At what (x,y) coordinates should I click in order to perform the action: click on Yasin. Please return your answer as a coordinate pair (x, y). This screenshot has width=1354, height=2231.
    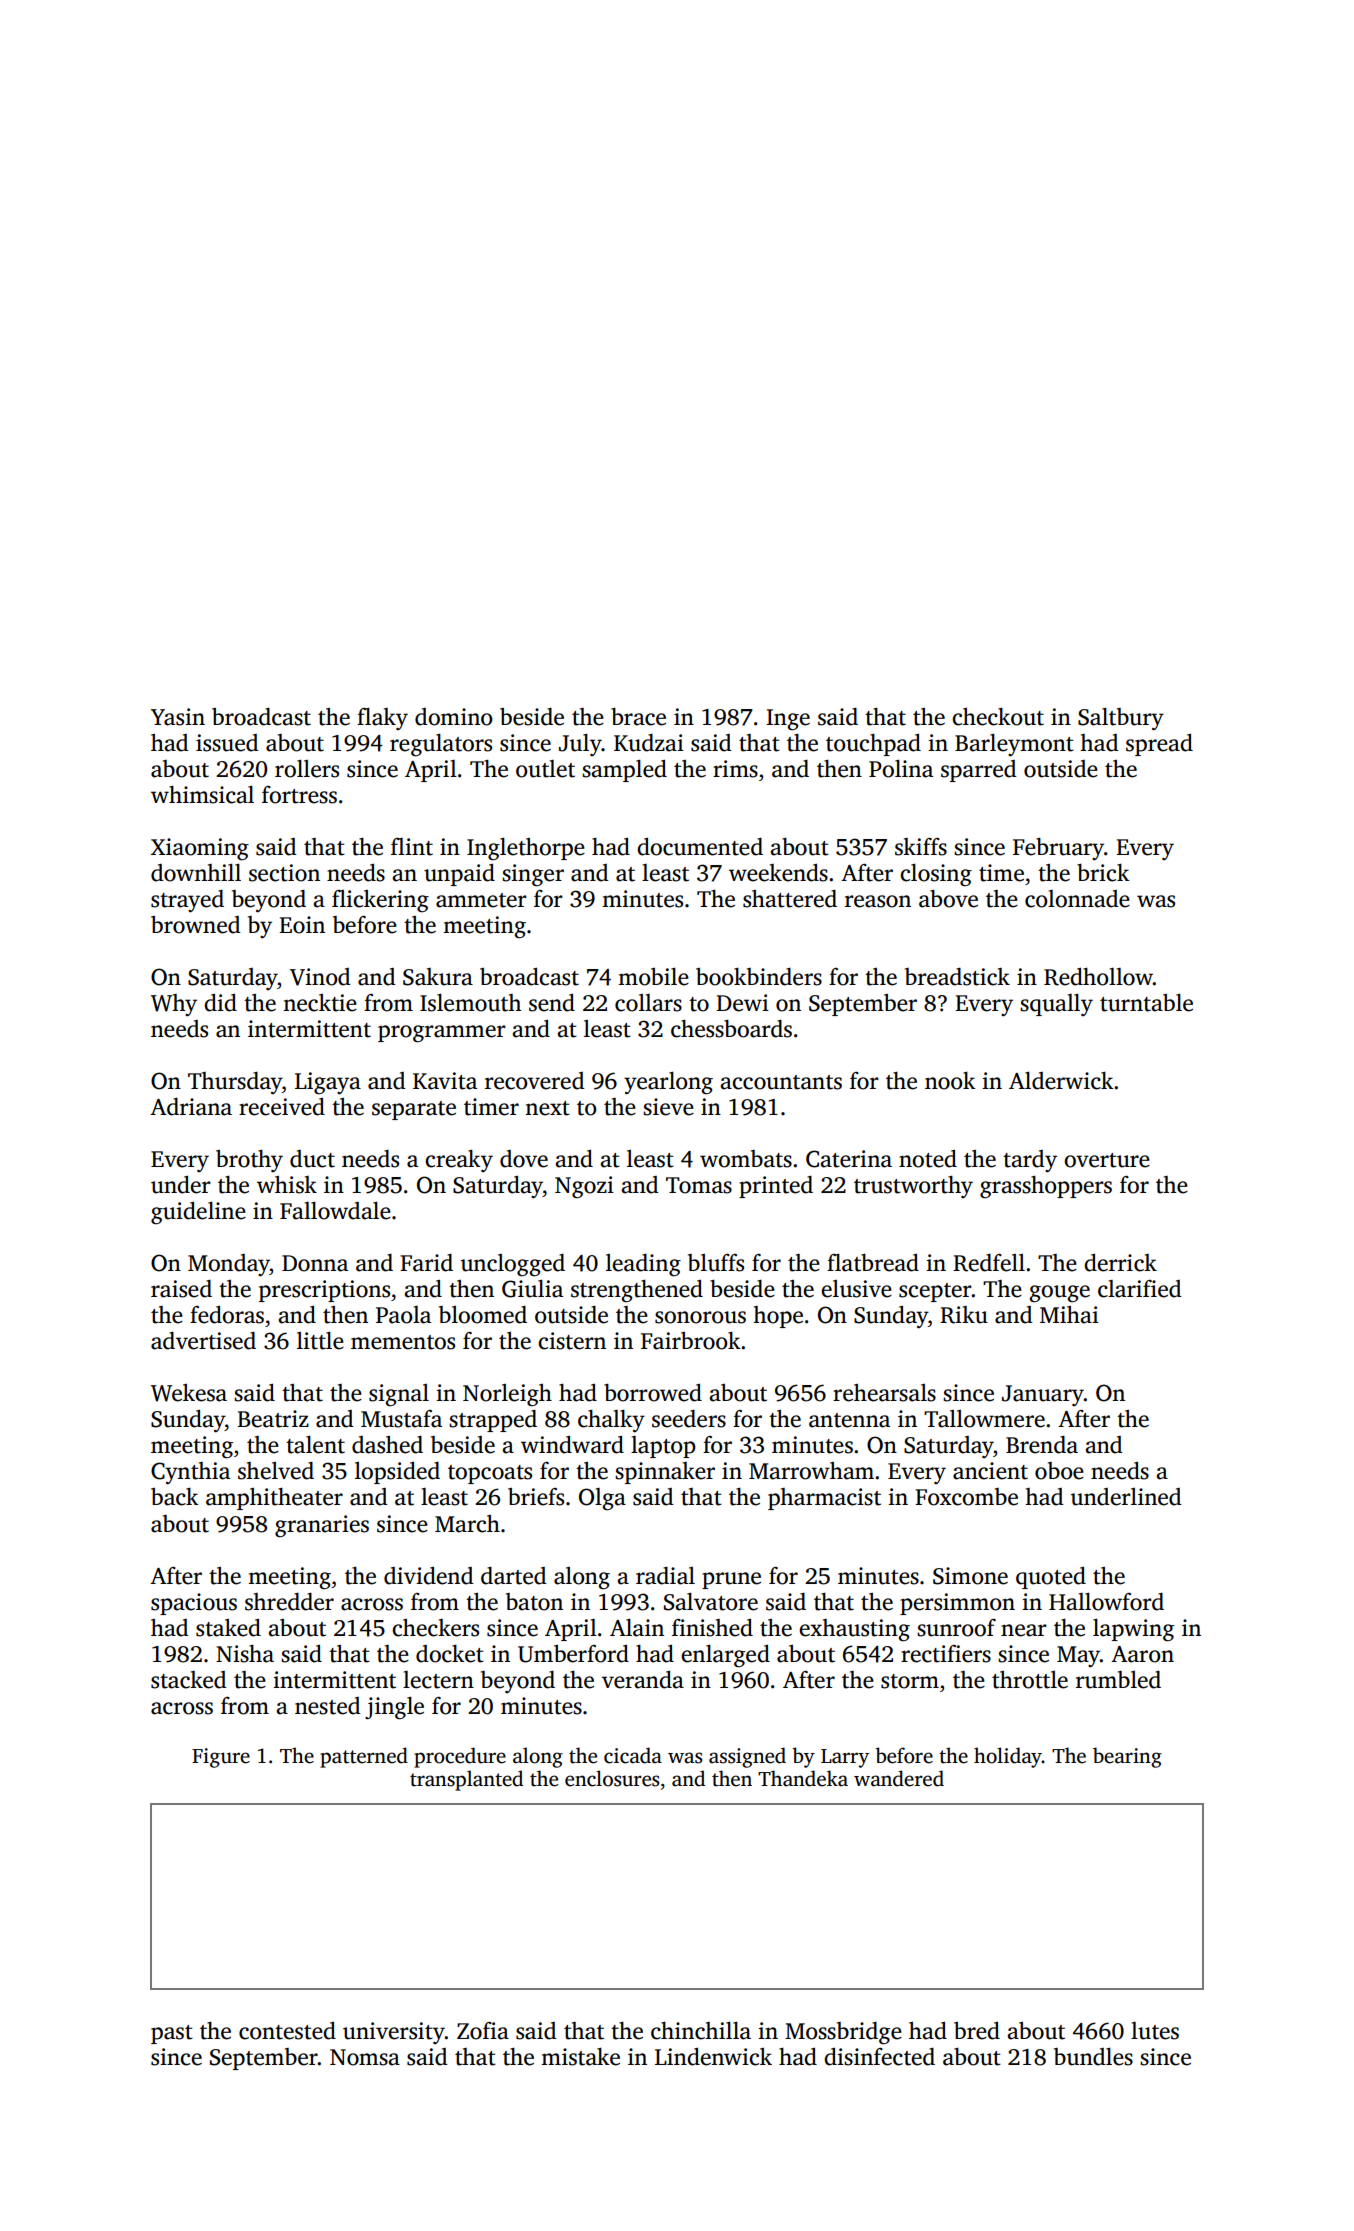
    Looking at the image, I should click on (178, 717).
